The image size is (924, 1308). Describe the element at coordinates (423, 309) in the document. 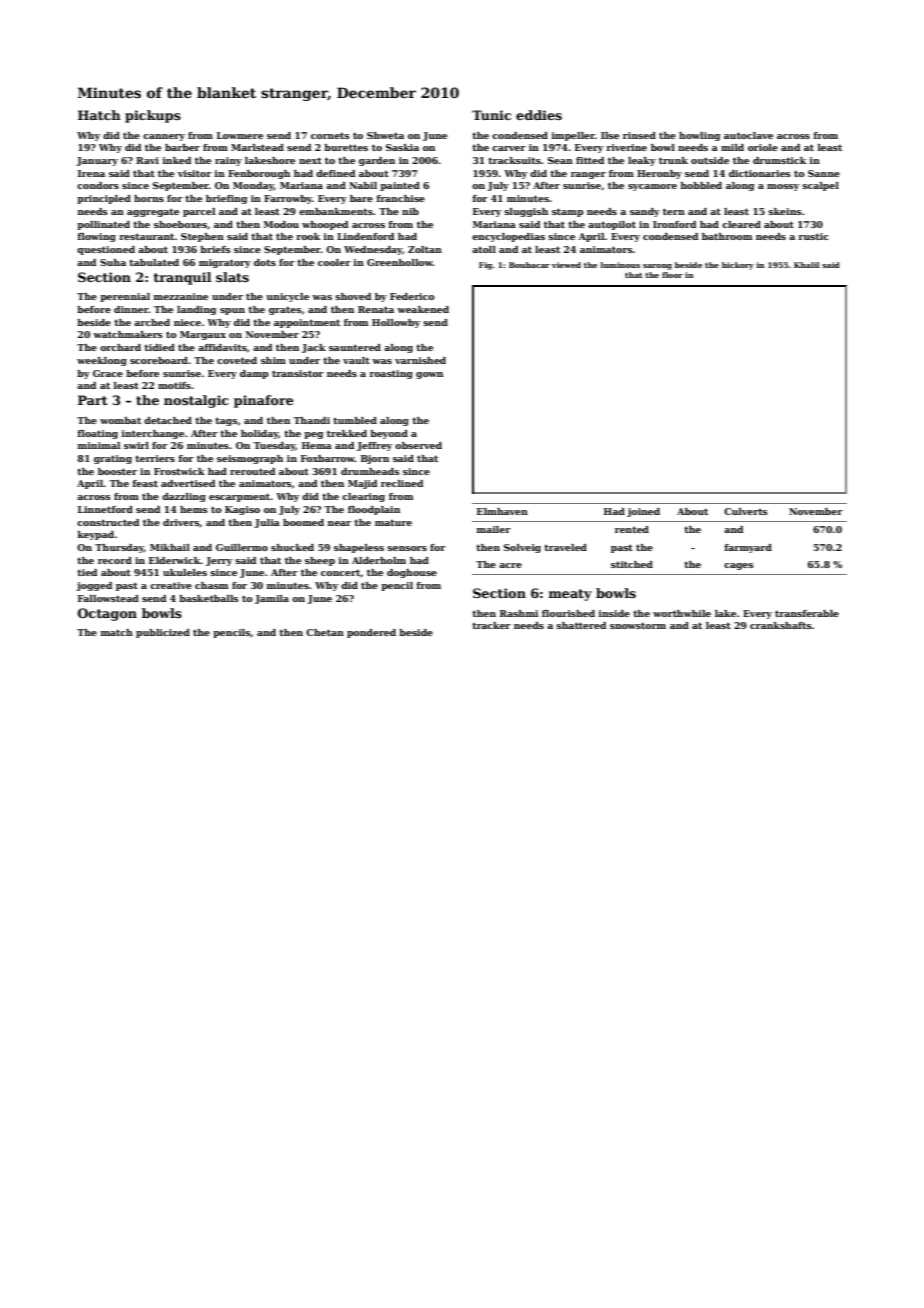

I see `weakened` at that location.
